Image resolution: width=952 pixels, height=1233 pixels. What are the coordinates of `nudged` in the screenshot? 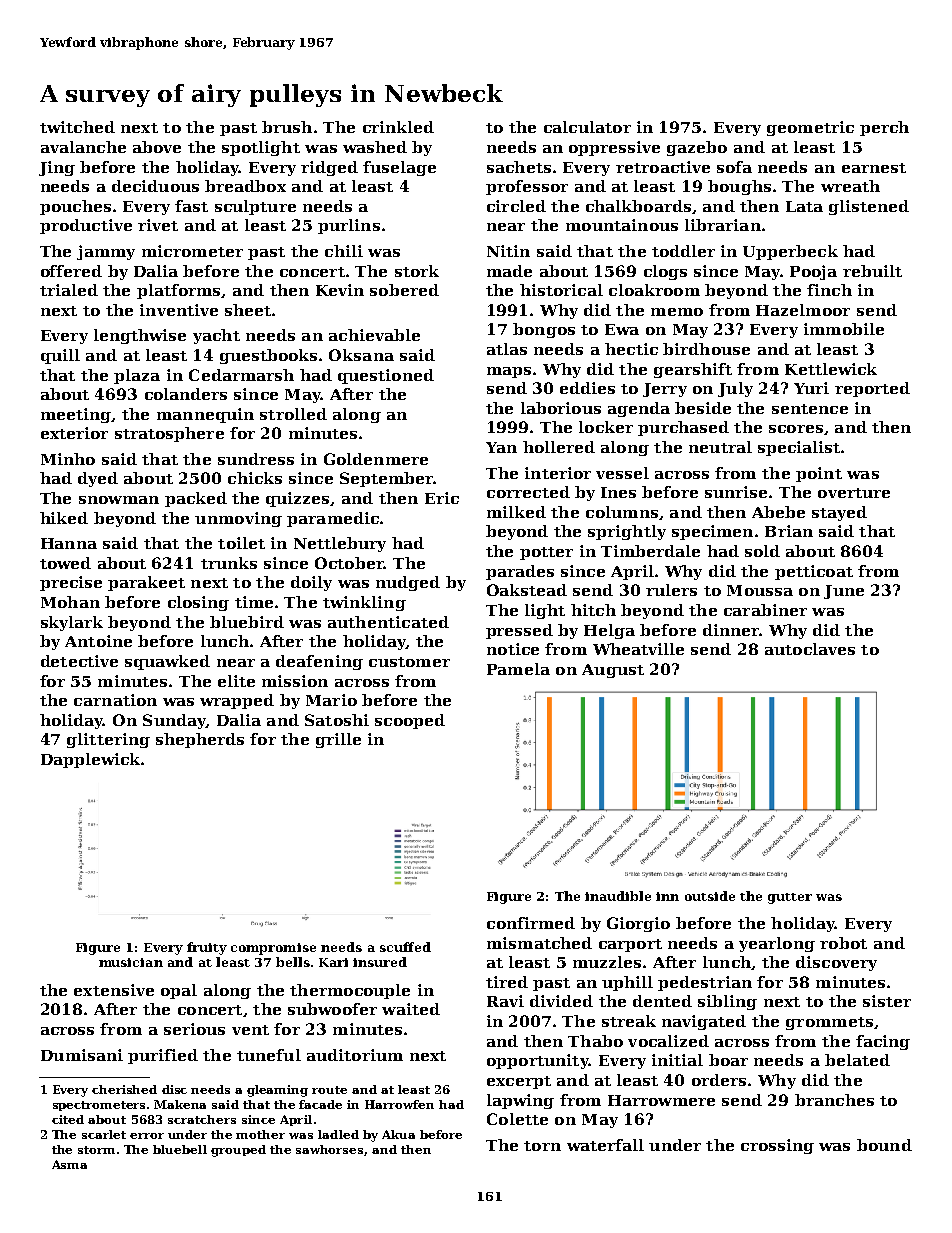 It's located at (408, 583).
